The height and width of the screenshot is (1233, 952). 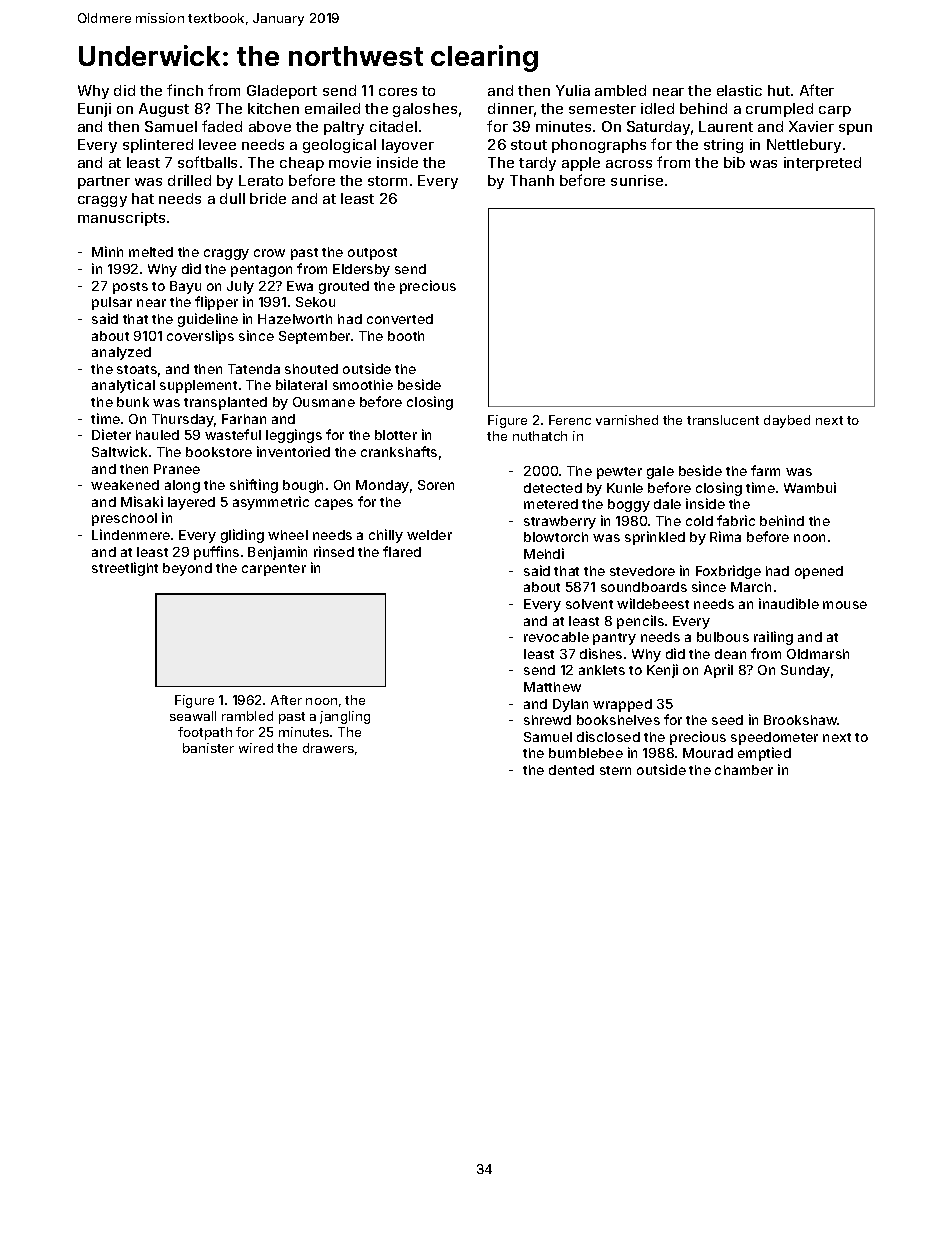 I want to click on converted, so click(x=400, y=319).
